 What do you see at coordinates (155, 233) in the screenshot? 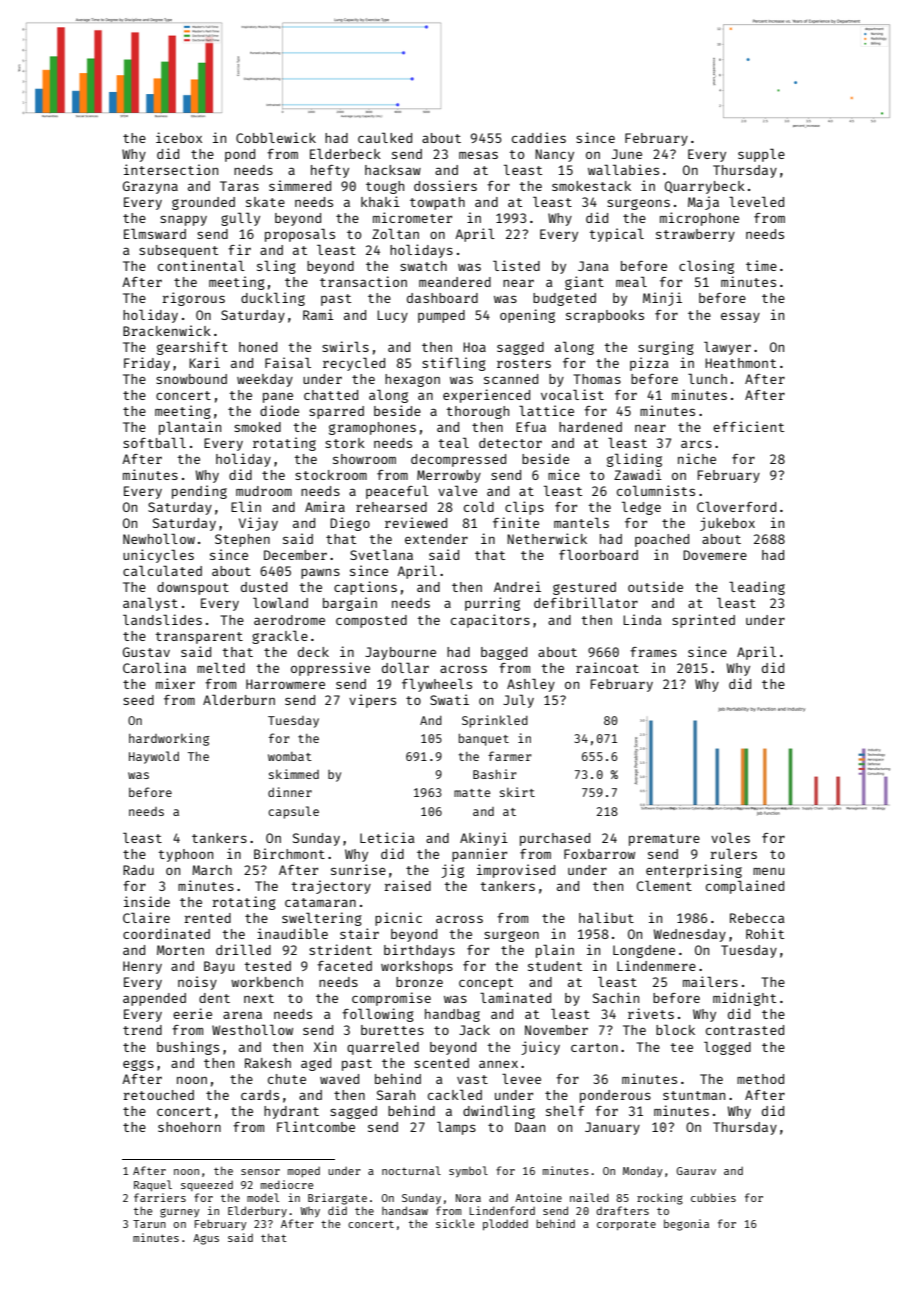
I see `Elmsward` at bounding box center [155, 233].
